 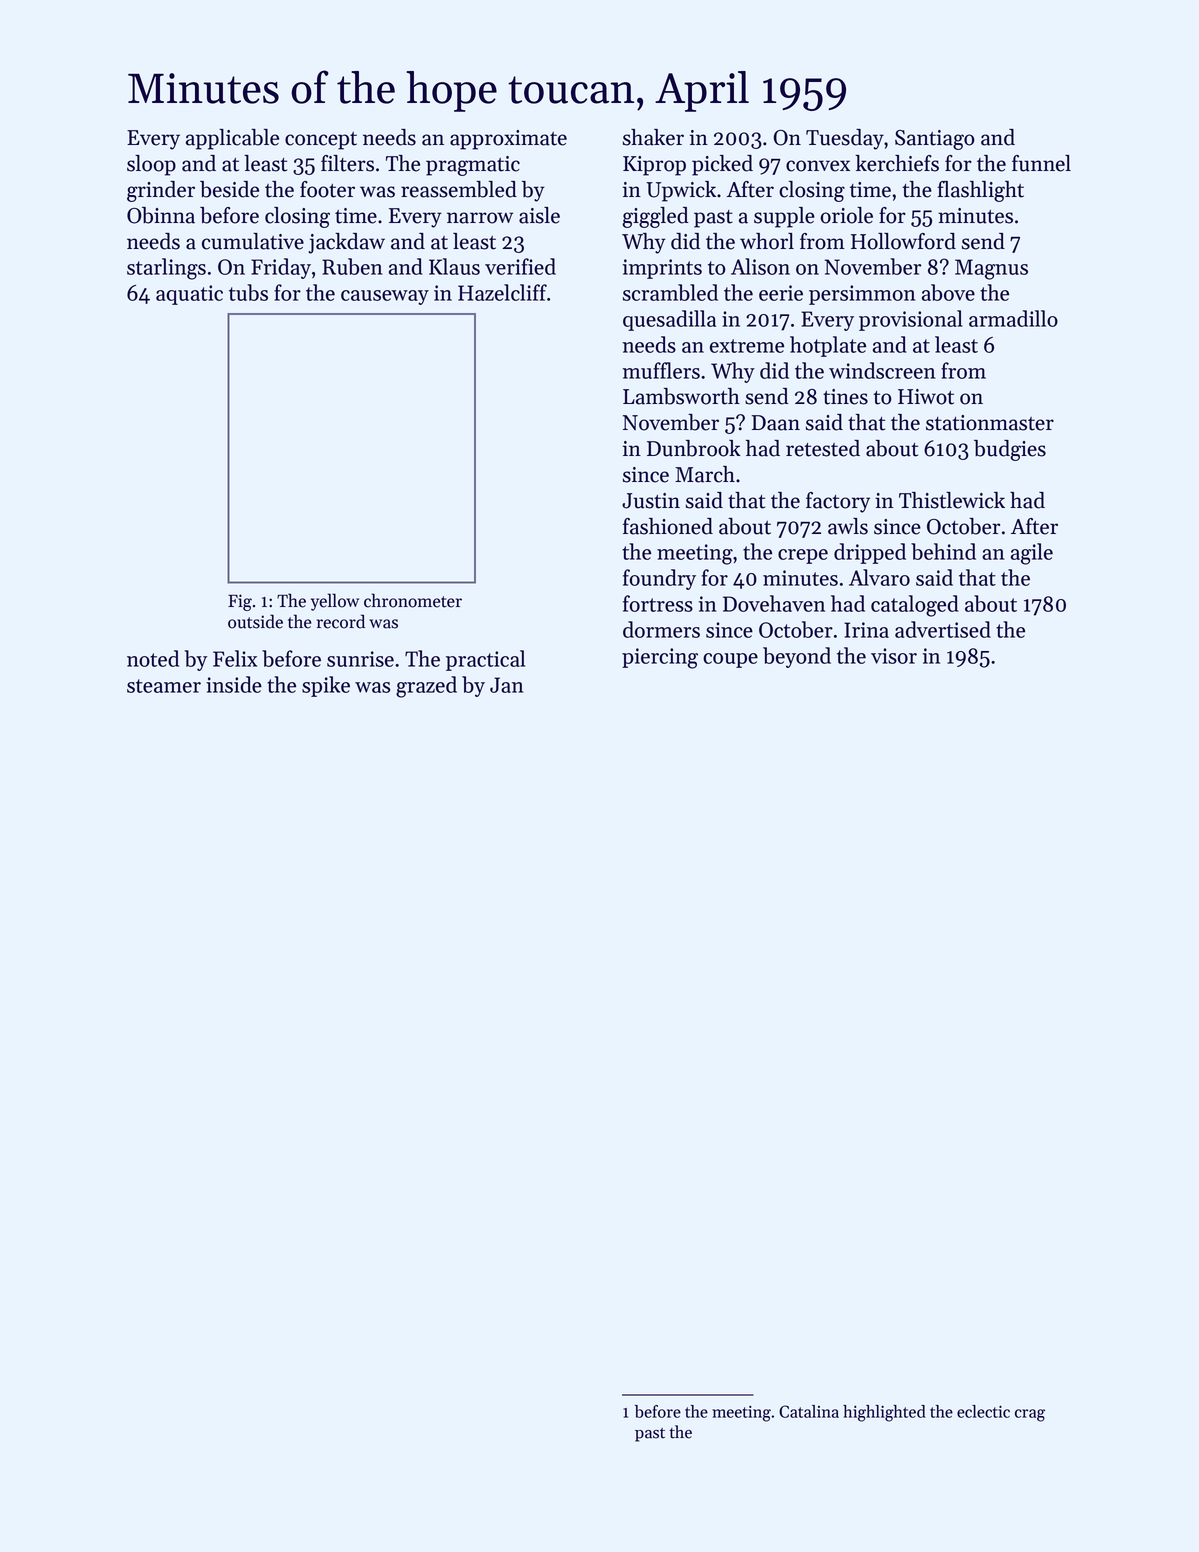 What do you see at coordinates (935, 140) in the screenshot?
I see `Santiago` at bounding box center [935, 140].
